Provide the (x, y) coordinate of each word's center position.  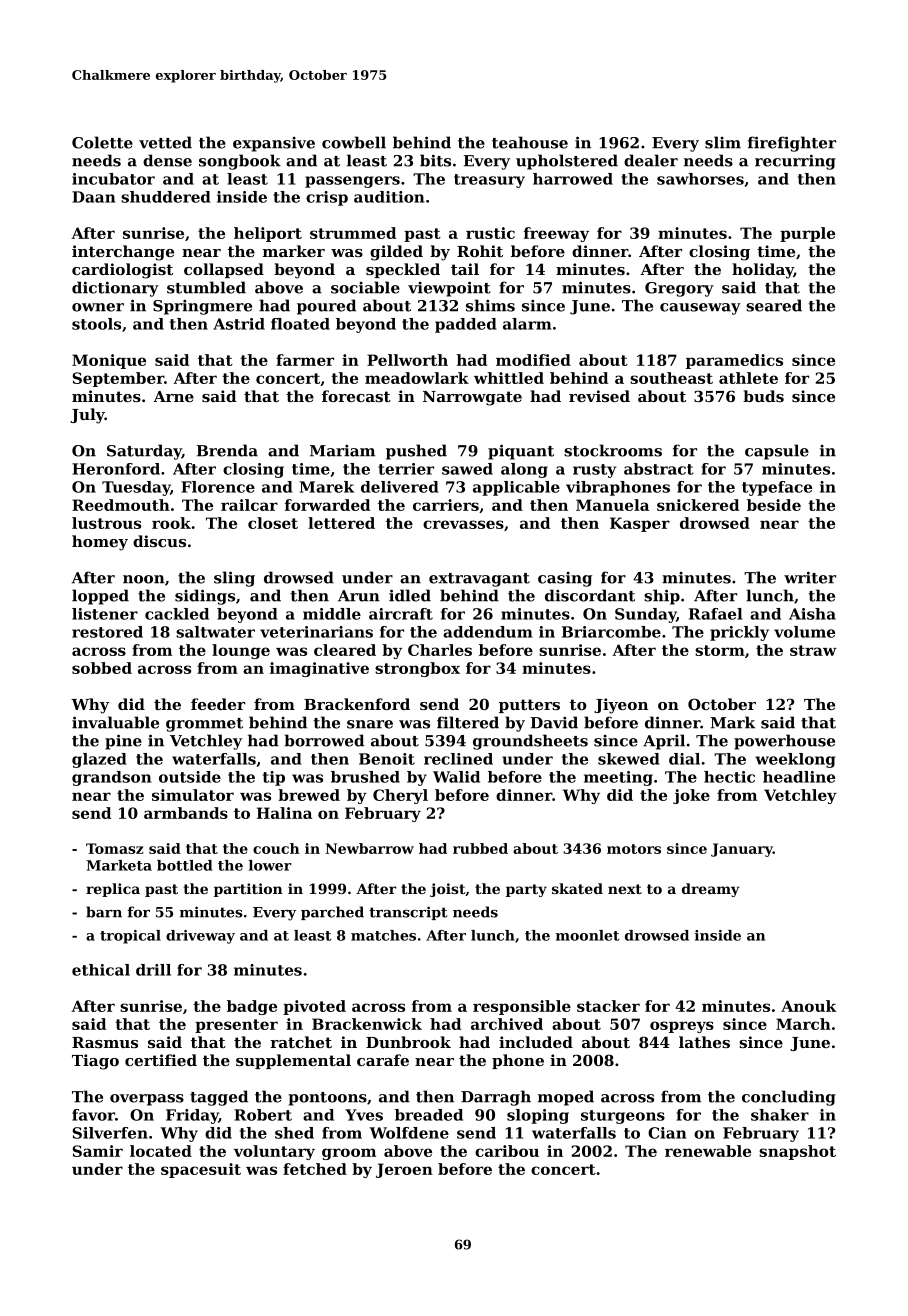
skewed (629, 759)
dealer (651, 160)
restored (107, 632)
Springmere (202, 307)
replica (113, 890)
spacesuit (201, 1170)
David (554, 722)
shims (490, 305)
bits (435, 160)
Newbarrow (369, 848)
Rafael (715, 614)
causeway (700, 309)
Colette (102, 142)
